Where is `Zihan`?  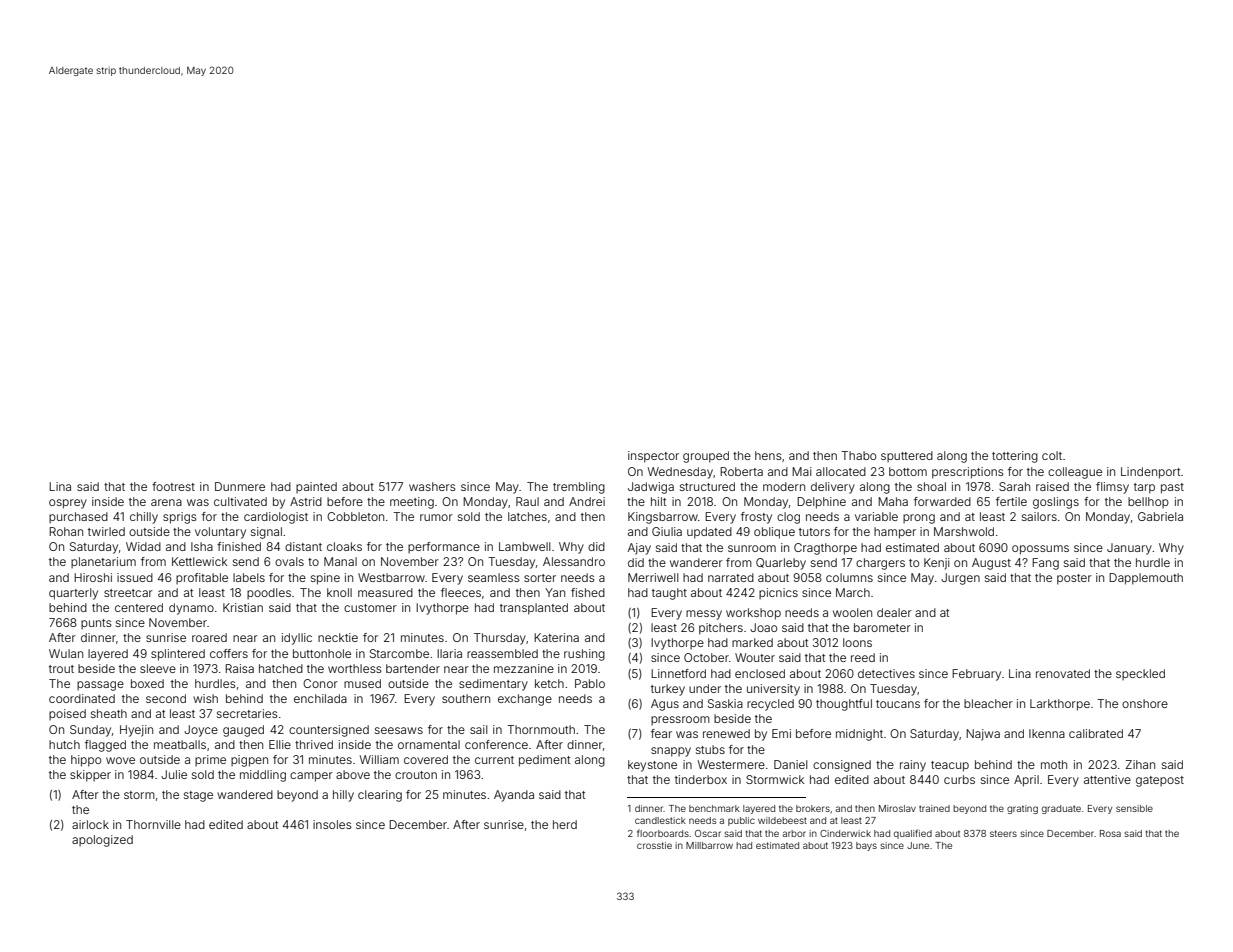
Zihan is located at coordinates (1140, 764).
